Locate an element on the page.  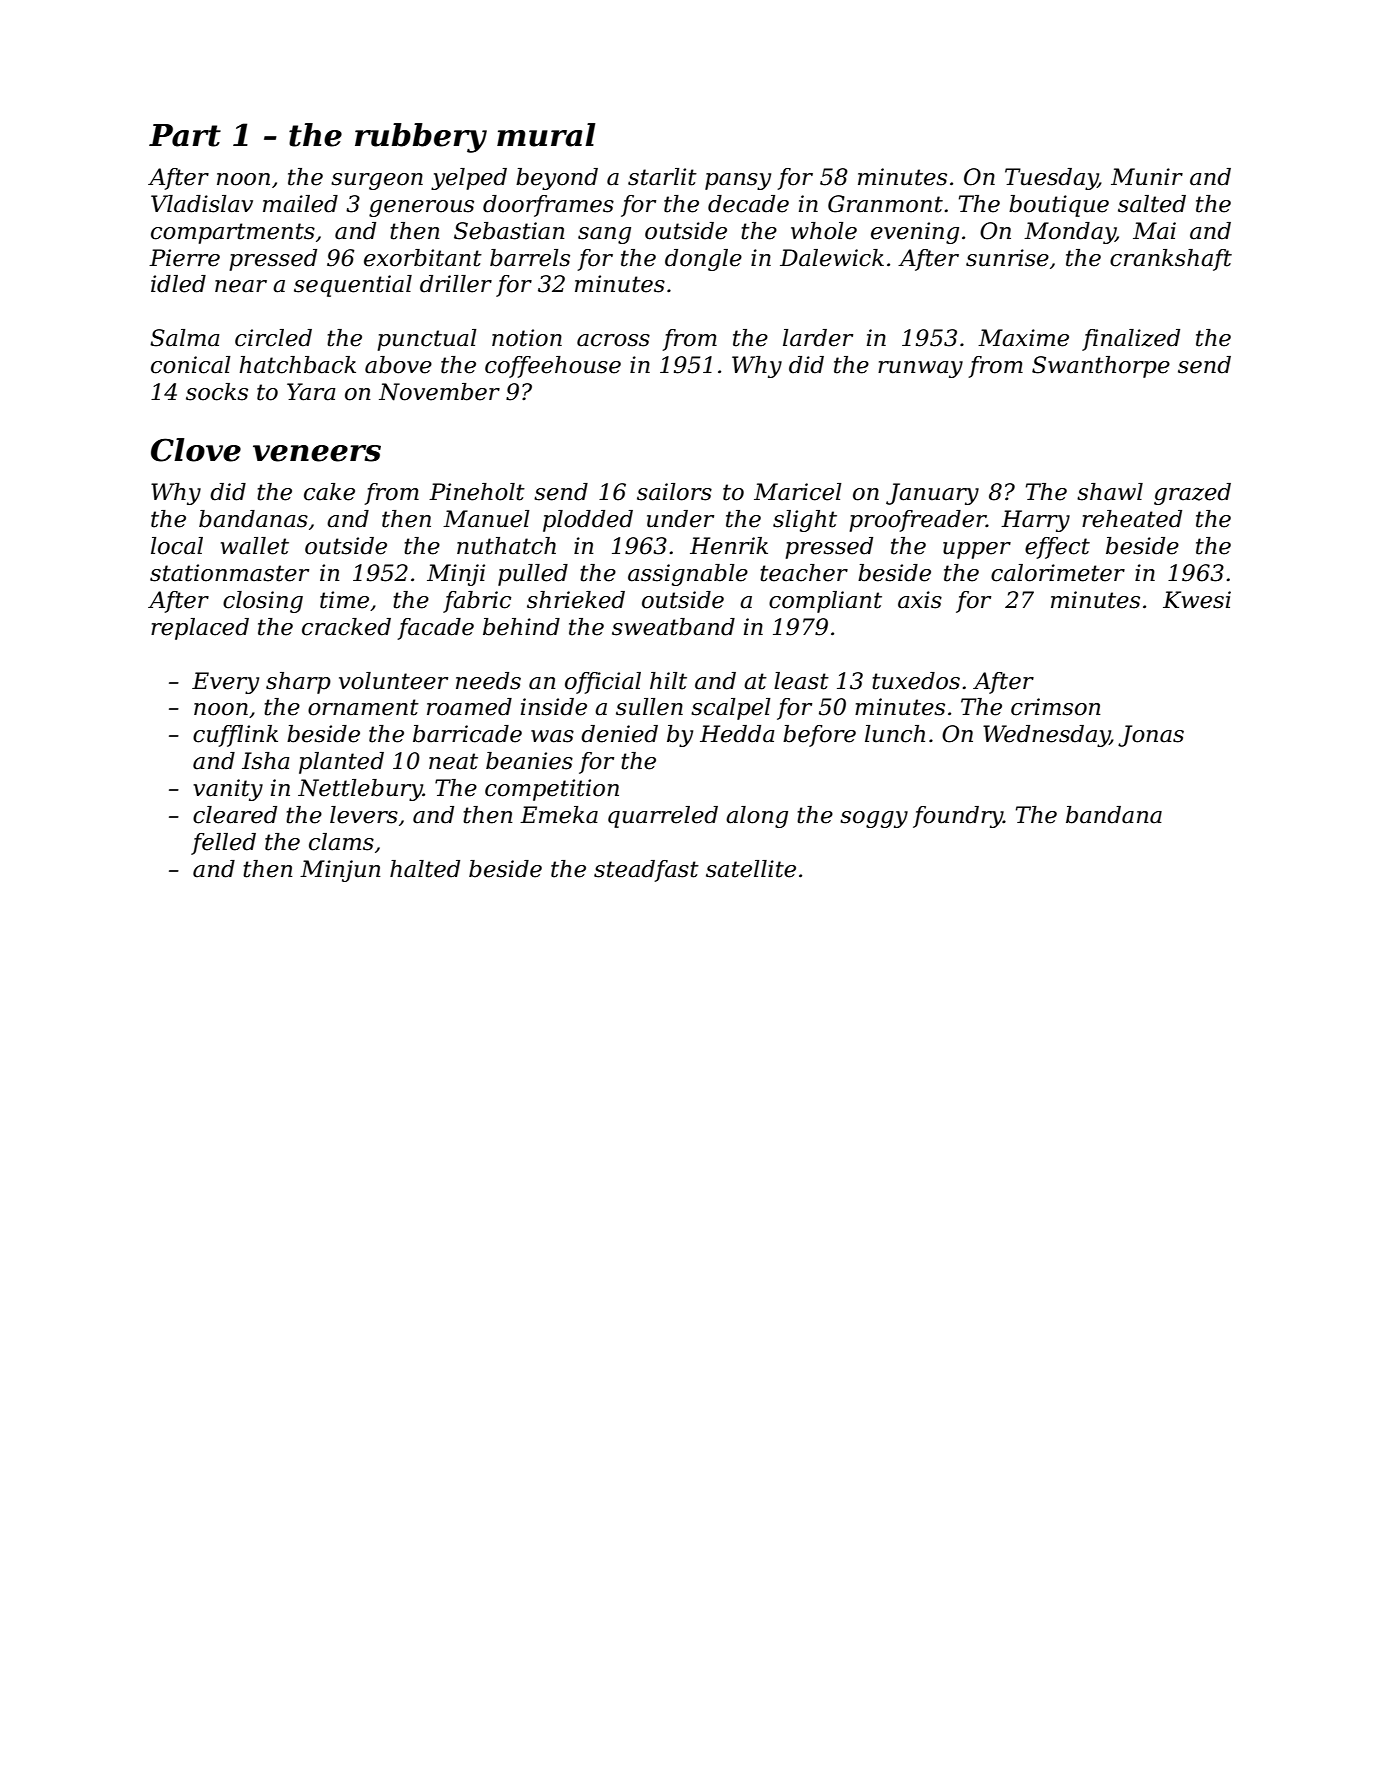
finalized is located at coordinates (1131, 340).
